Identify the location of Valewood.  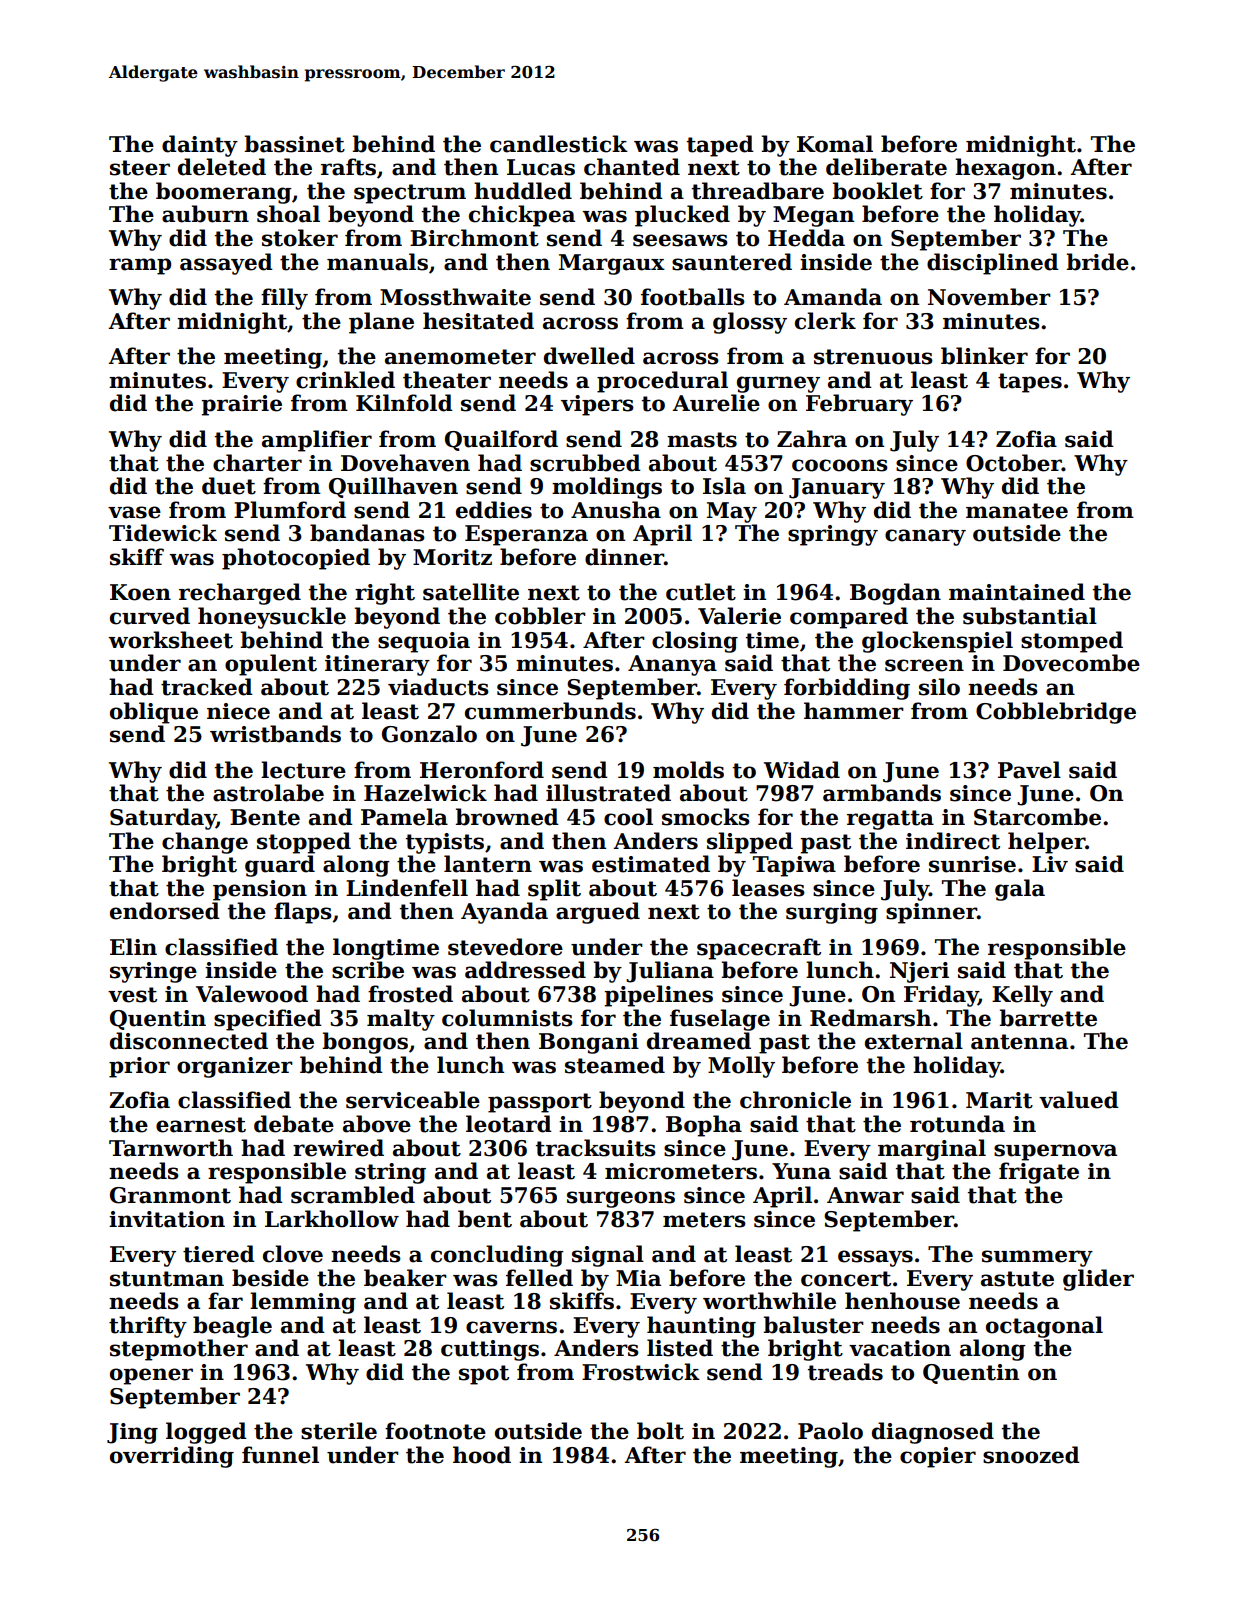
(252, 994).
